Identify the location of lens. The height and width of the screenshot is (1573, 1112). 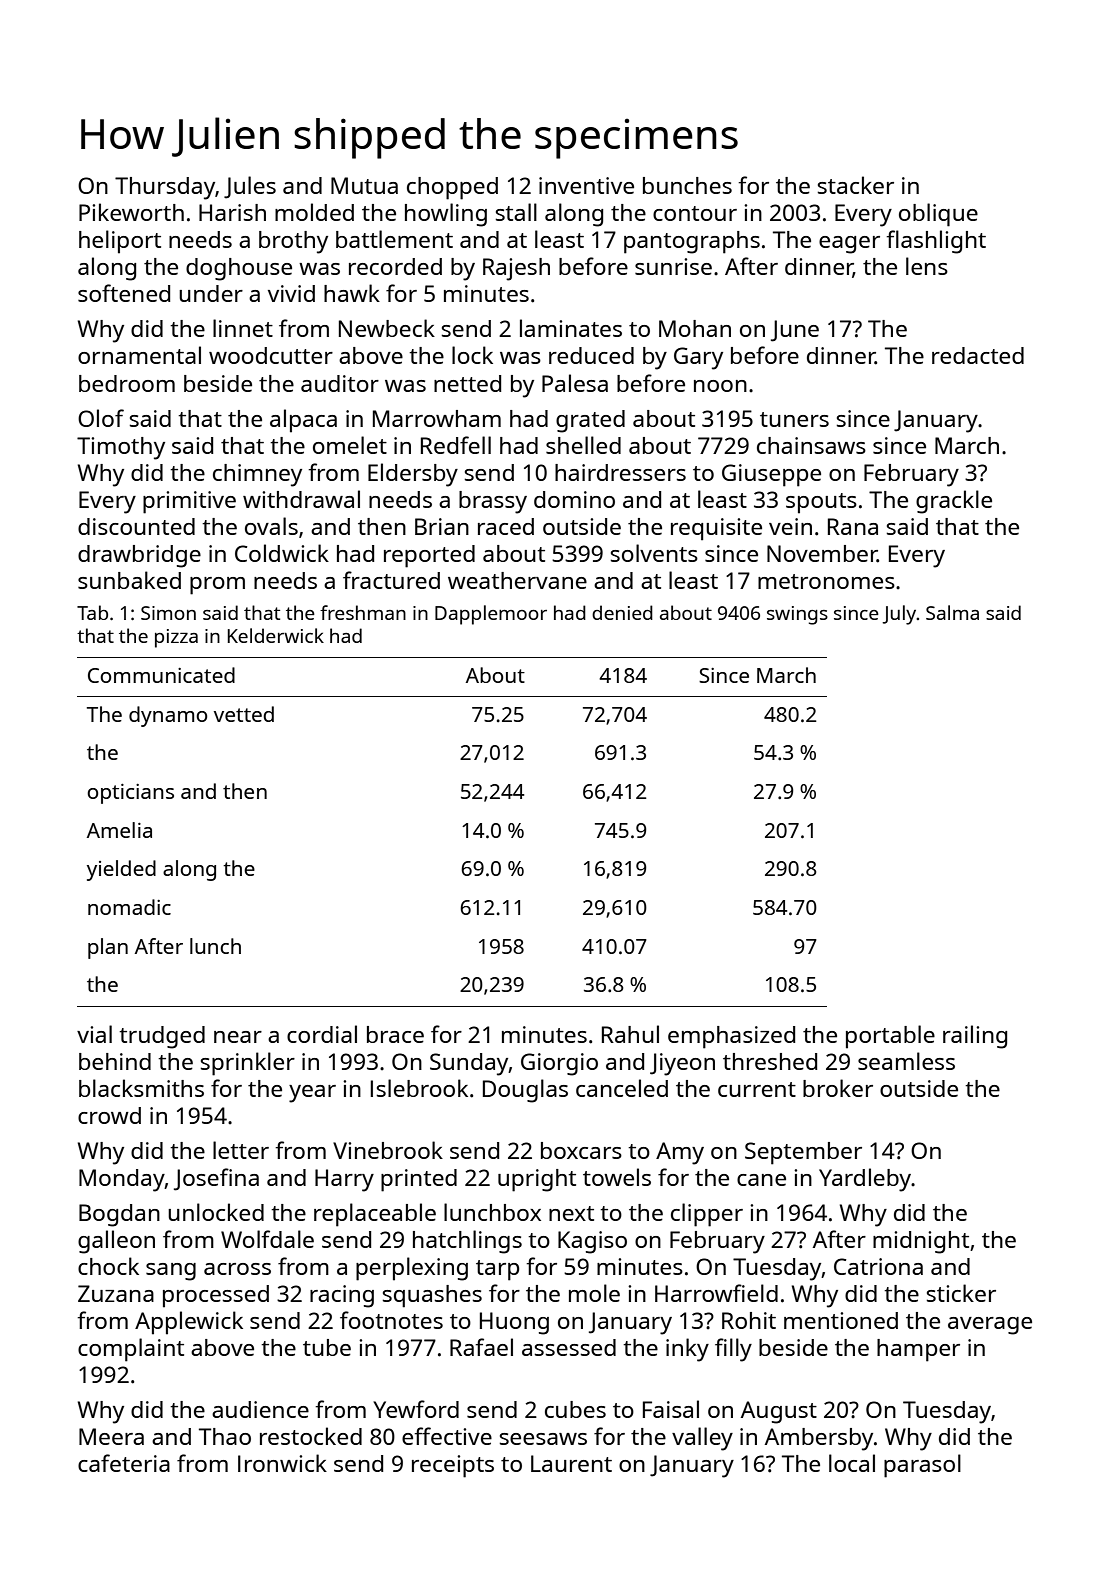
(927, 266).
